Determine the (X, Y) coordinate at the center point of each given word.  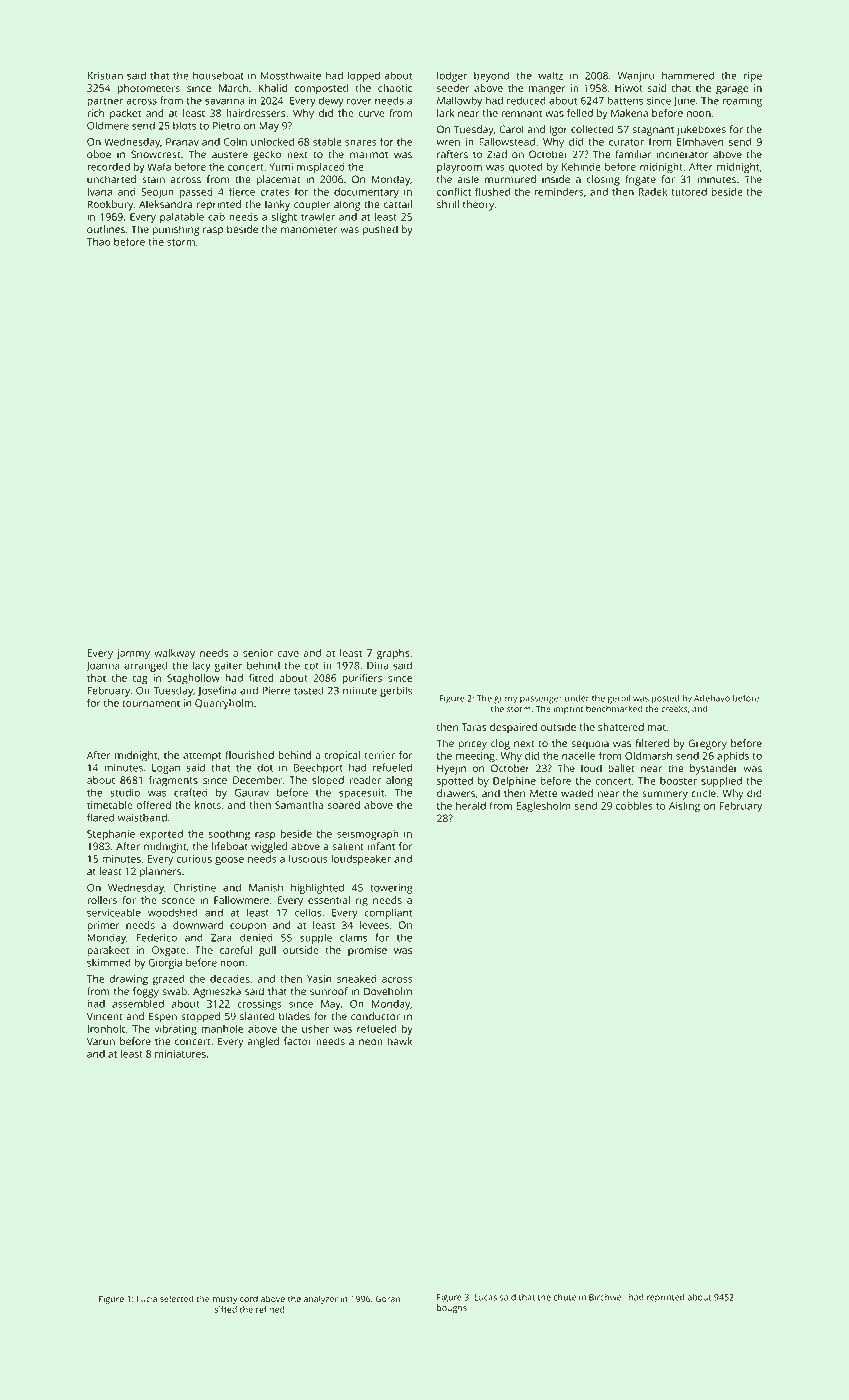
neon (371, 1042)
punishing (176, 230)
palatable (182, 218)
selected (177, 1299)
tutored (689, 192)
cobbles (634, 806)
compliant (388, 913)
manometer (309, 230)
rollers (102, 900)
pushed (380, 230)
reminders (559, 192)
